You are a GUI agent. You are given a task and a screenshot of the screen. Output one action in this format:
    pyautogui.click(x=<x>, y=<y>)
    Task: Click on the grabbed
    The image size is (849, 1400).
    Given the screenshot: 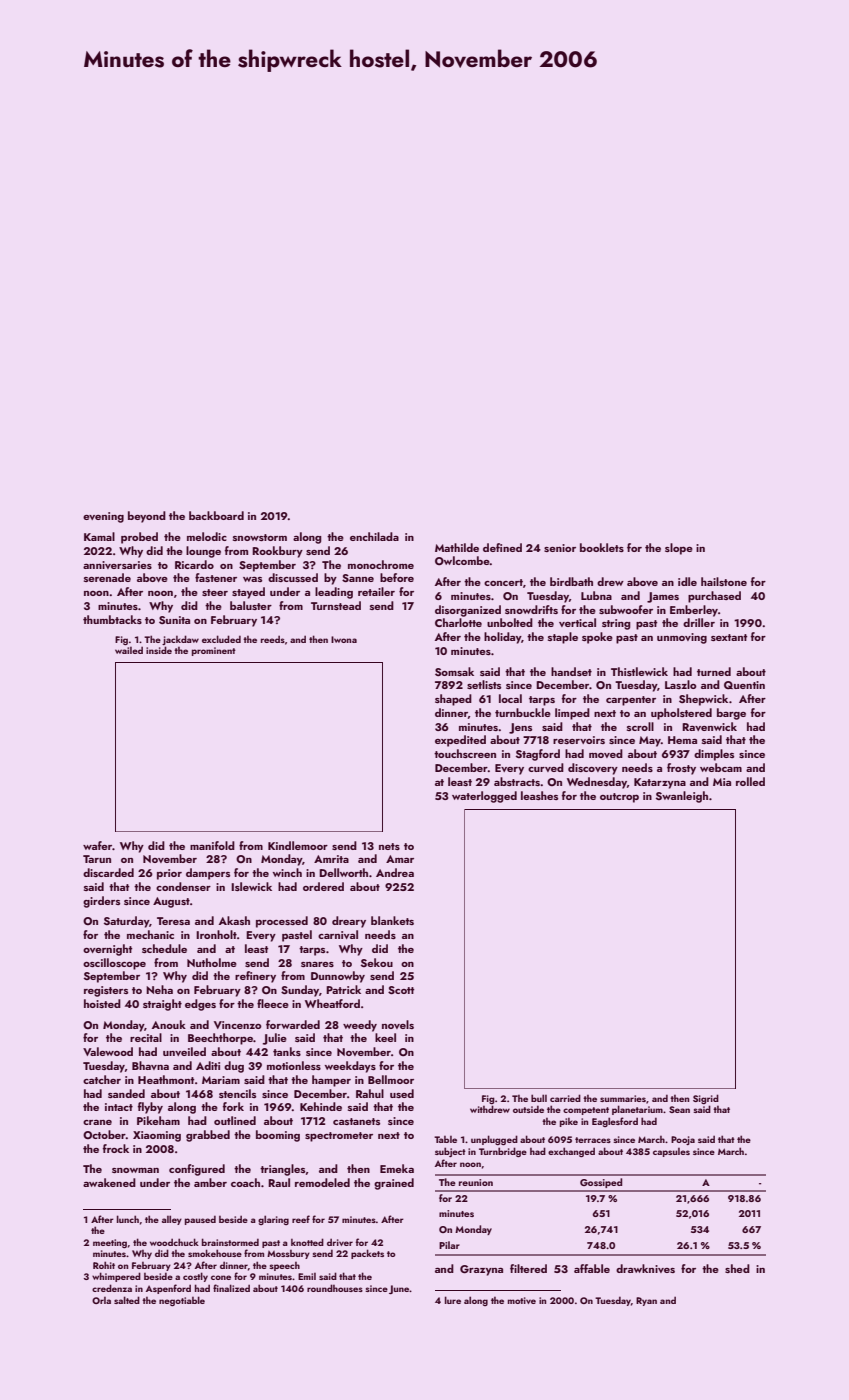 What is the action you would take?
    pyautogui.click(x=208, y=1136)
